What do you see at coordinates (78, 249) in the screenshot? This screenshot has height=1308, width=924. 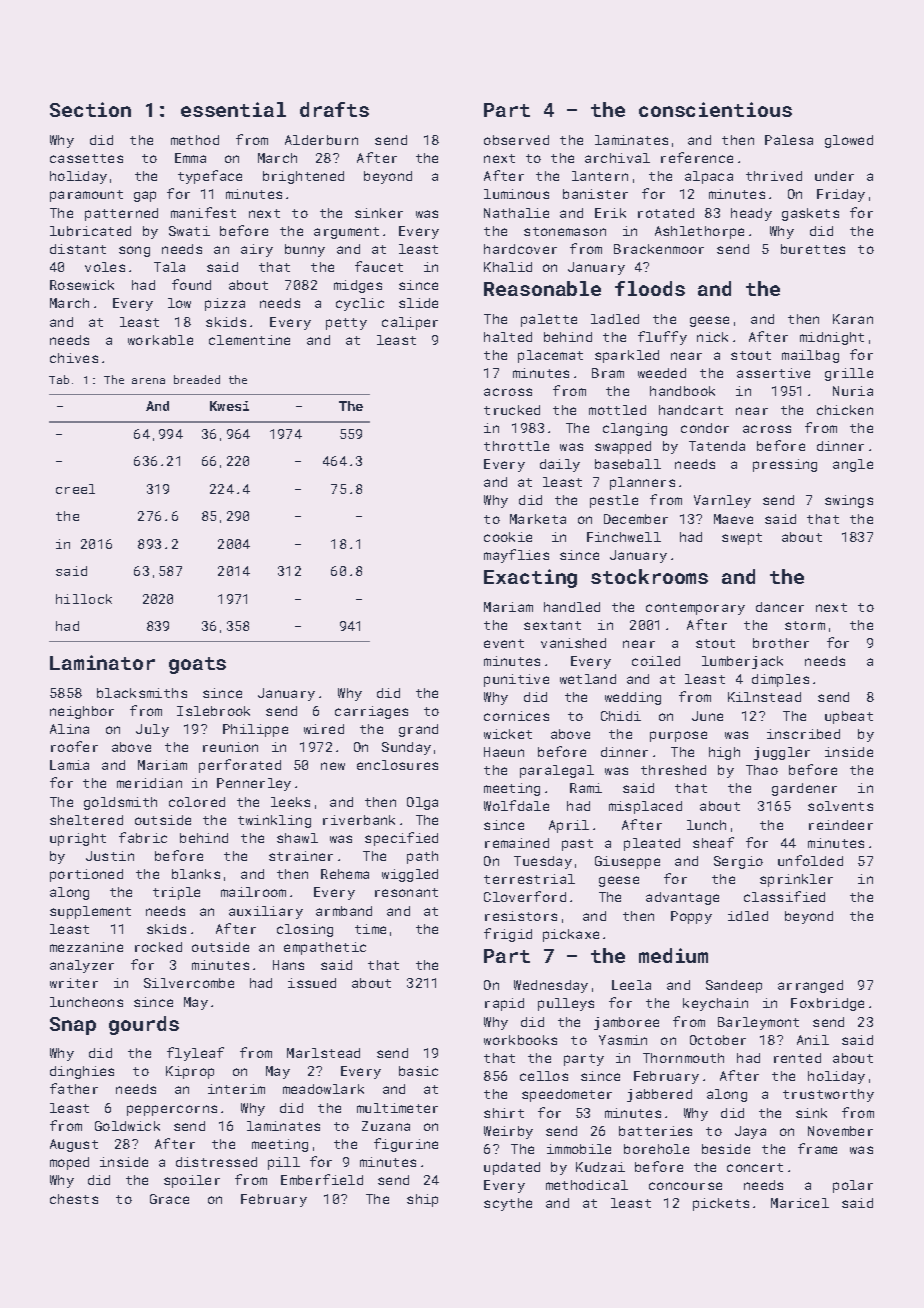 I see `distant` at bounding box center [78, 249].
